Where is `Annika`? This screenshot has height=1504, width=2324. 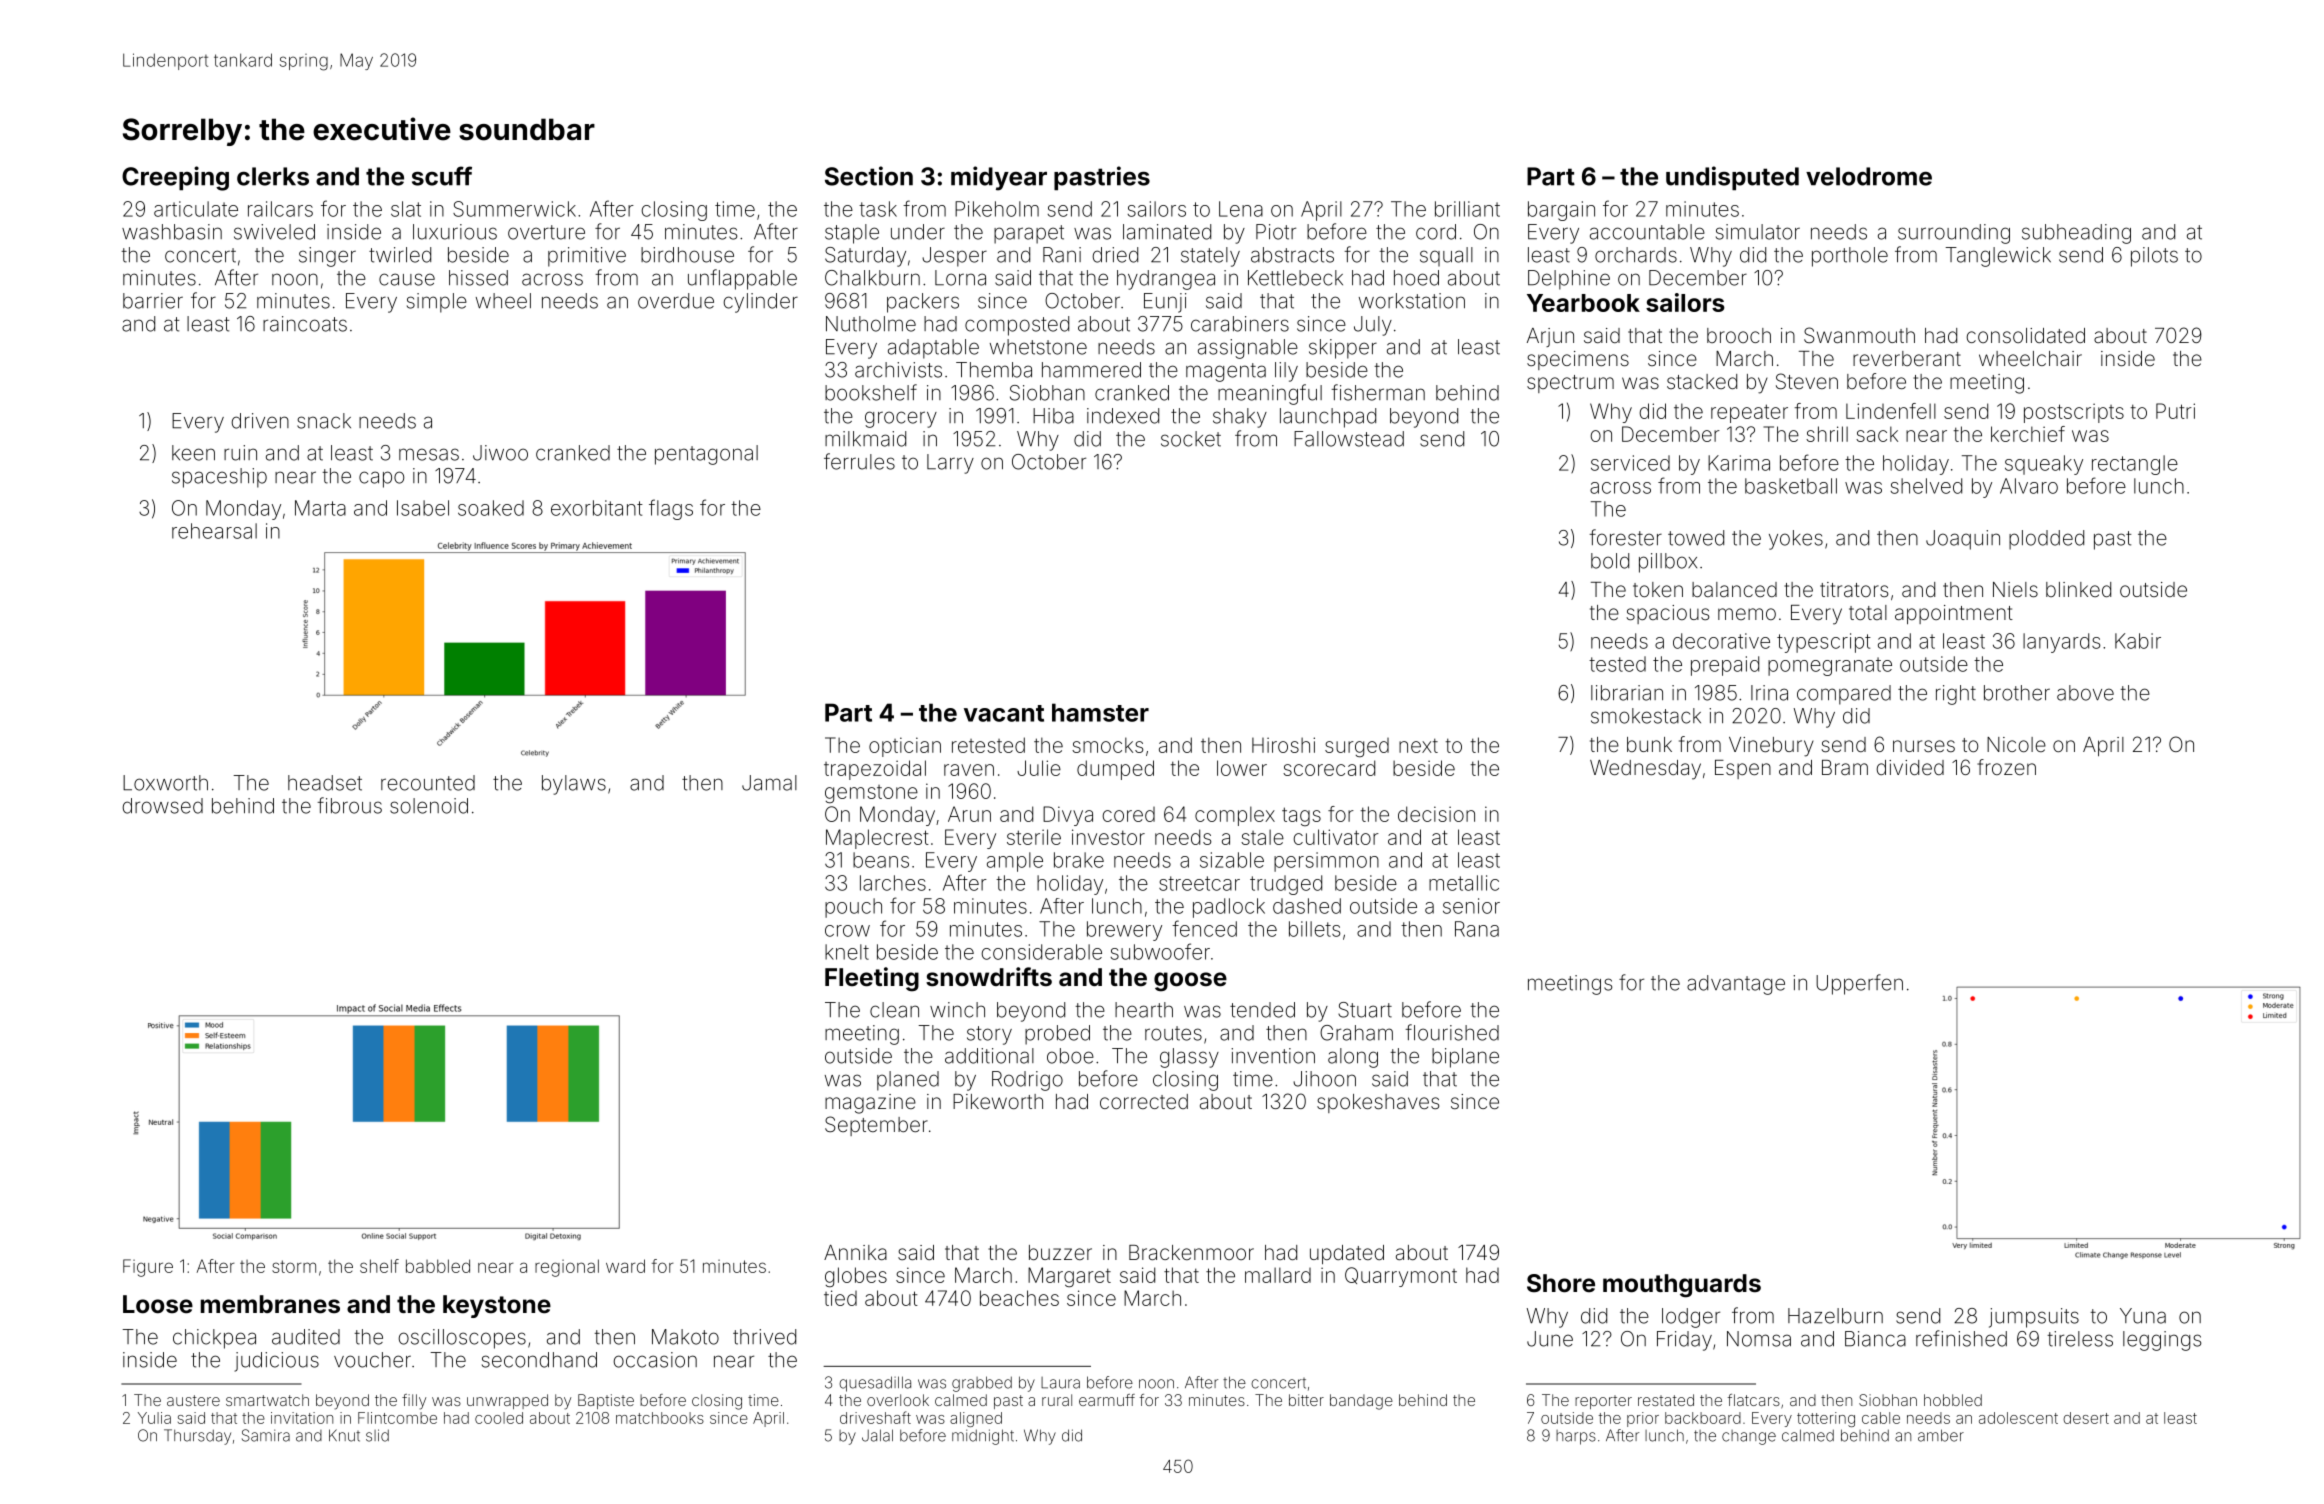
Annika is located at coordinates (855, 1252).
